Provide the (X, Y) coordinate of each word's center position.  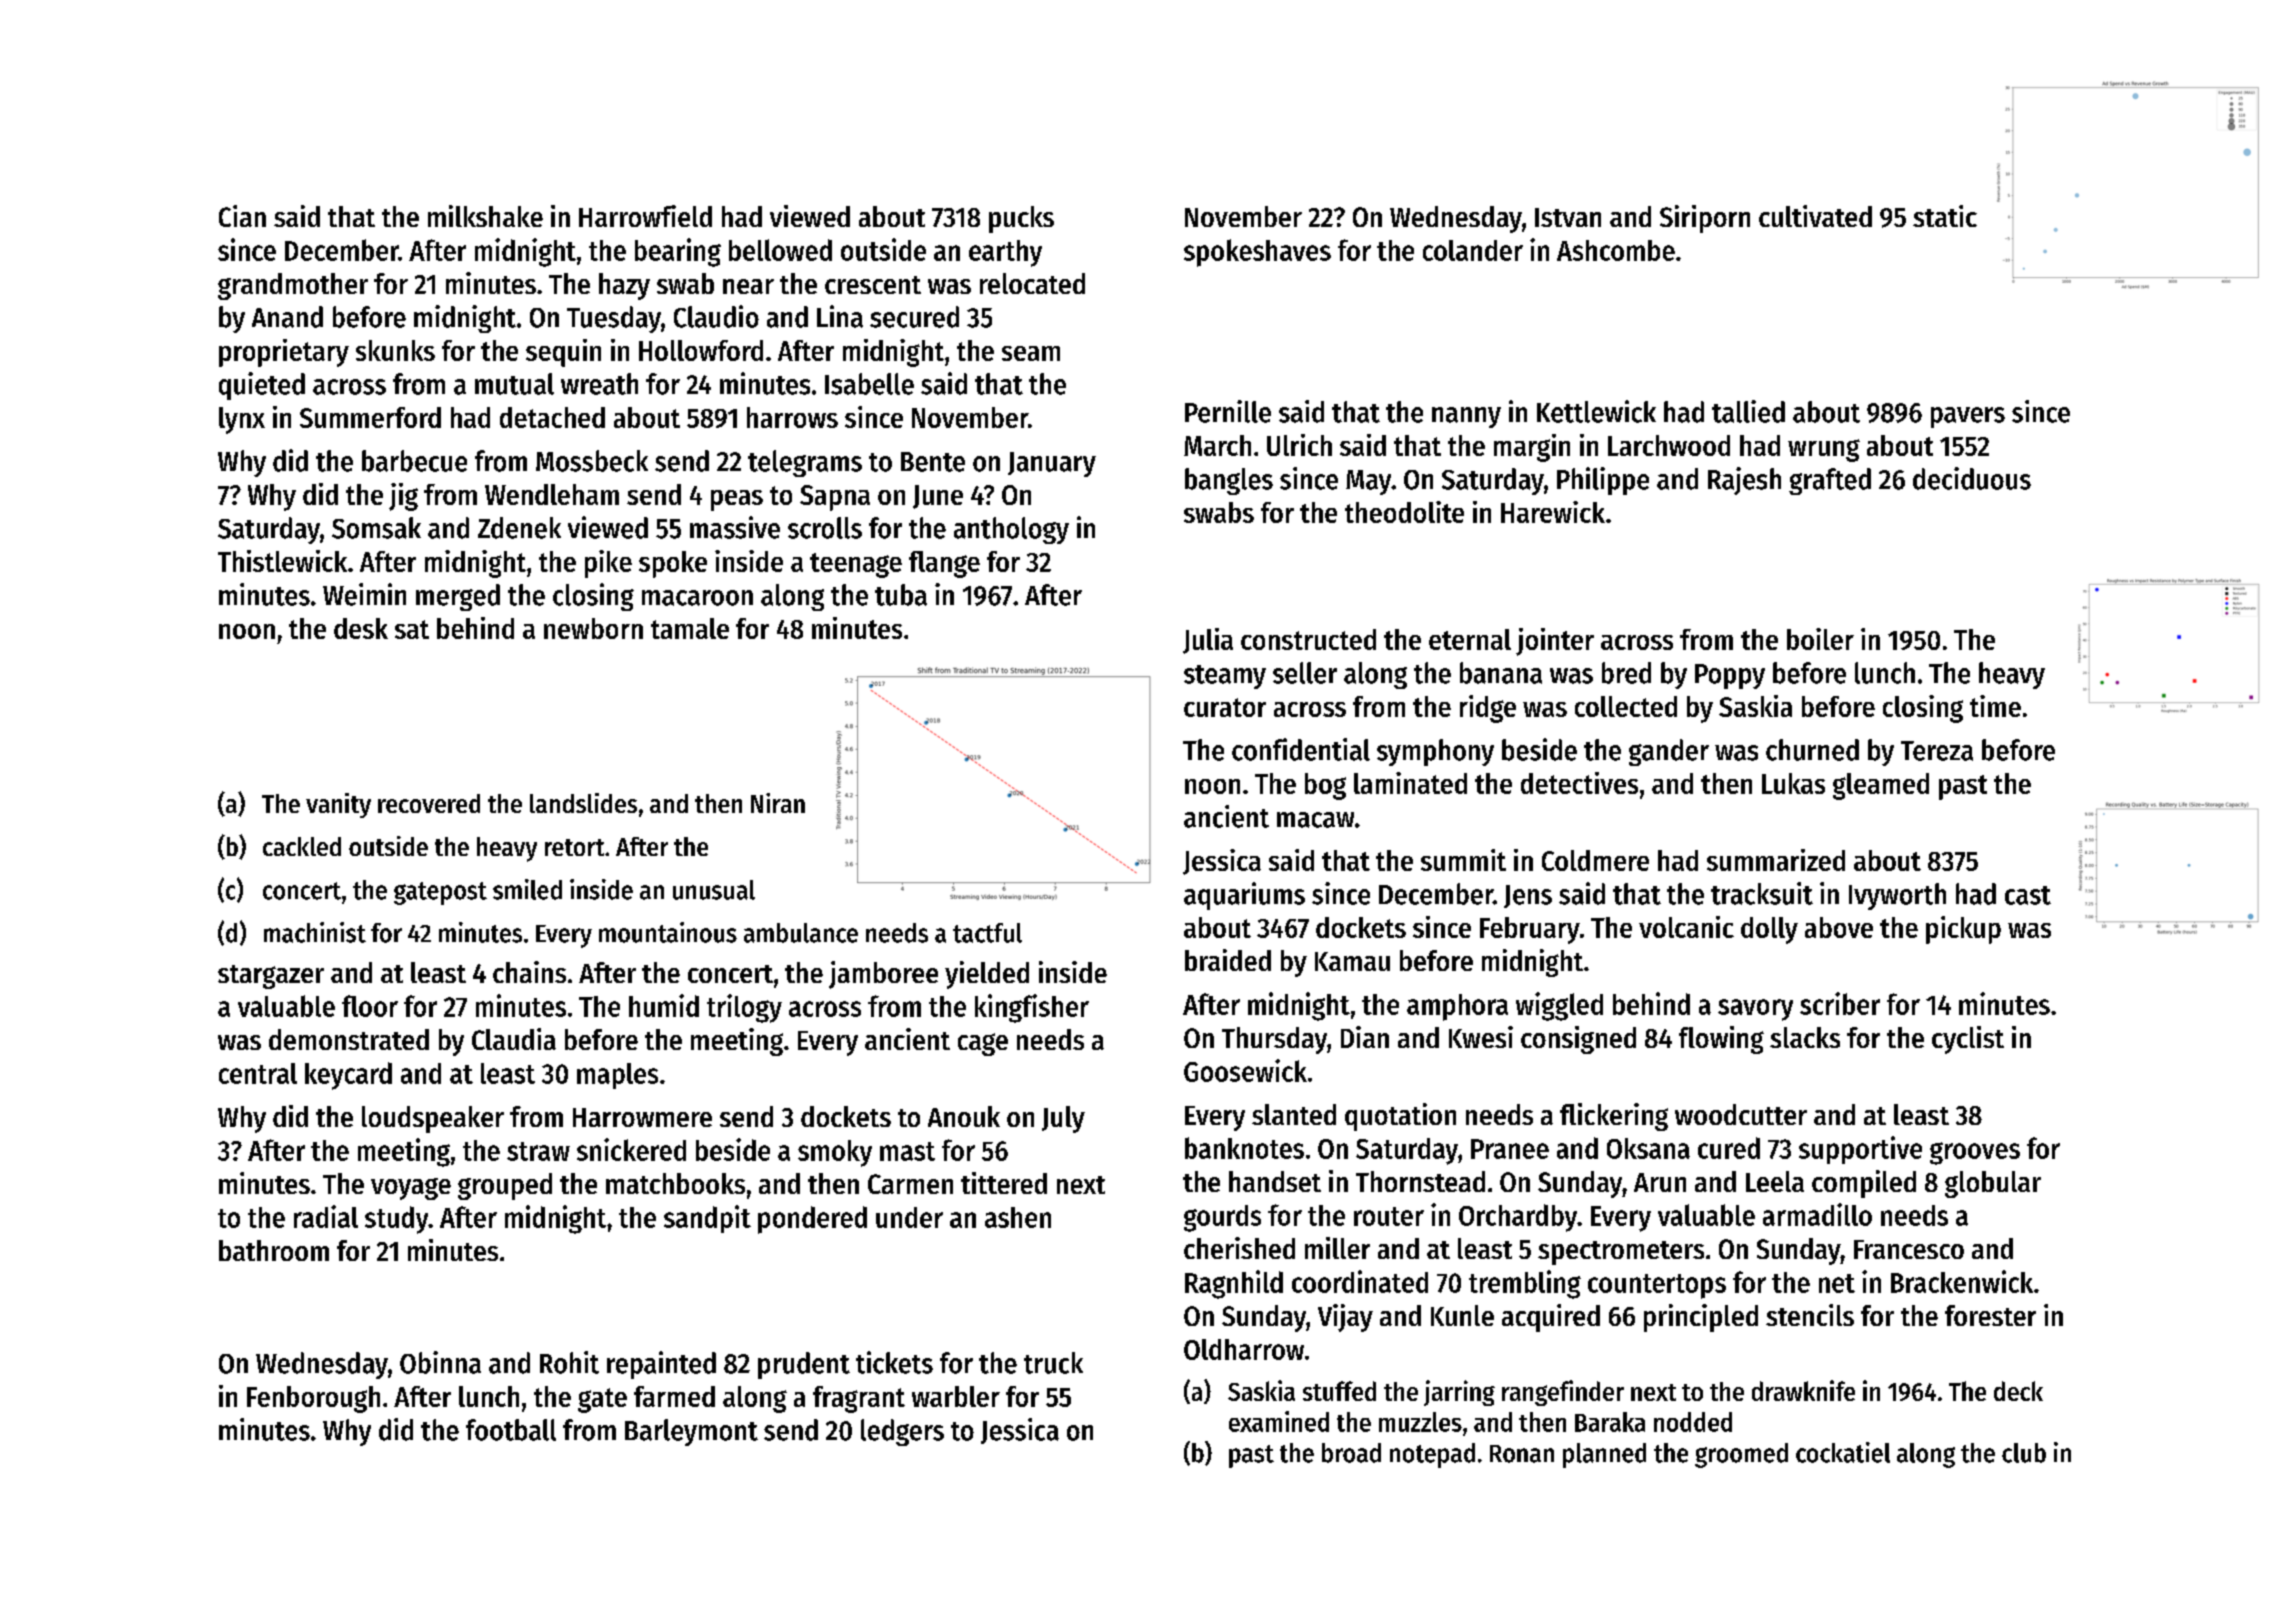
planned (1604, 1455)
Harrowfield (645, 216)
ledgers (902, 1432)
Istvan (1568, 217)
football (511, 1430)
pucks (1021, 219)
